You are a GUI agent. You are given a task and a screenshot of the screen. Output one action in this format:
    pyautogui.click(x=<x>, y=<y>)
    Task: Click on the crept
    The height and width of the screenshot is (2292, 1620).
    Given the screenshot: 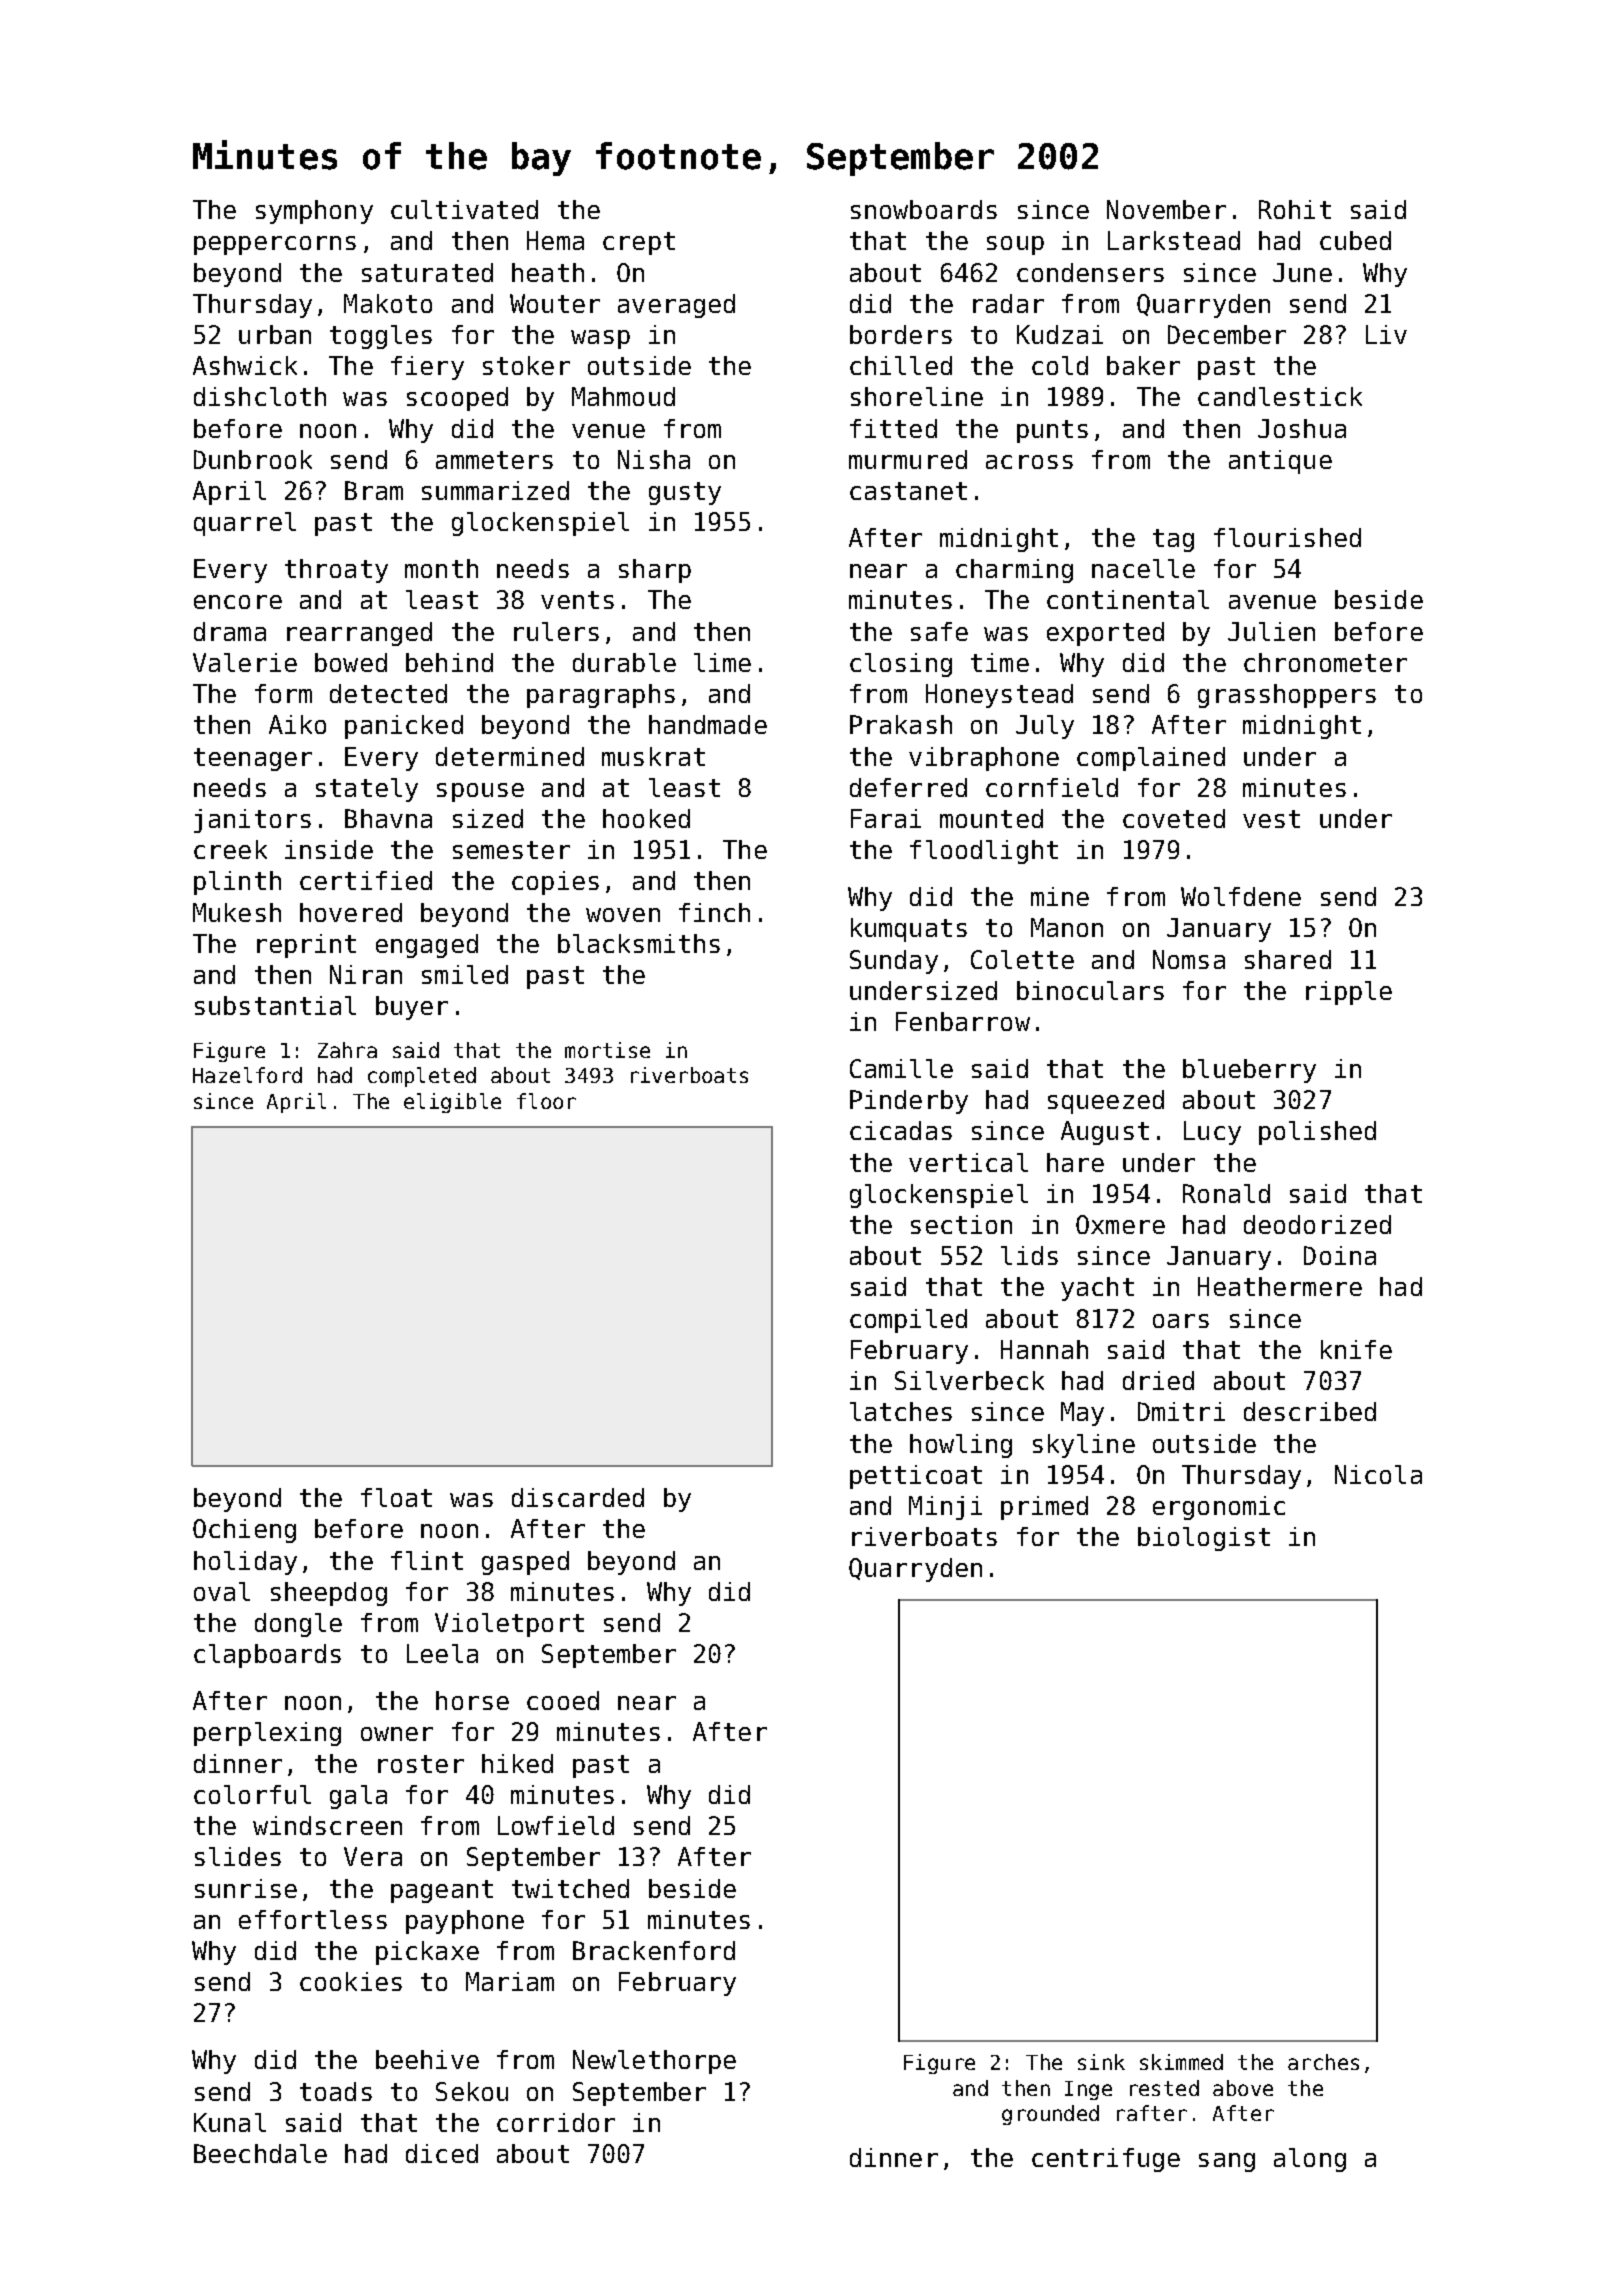 What is the action you would take?
    pyautogui.click(x=639, y=243)
